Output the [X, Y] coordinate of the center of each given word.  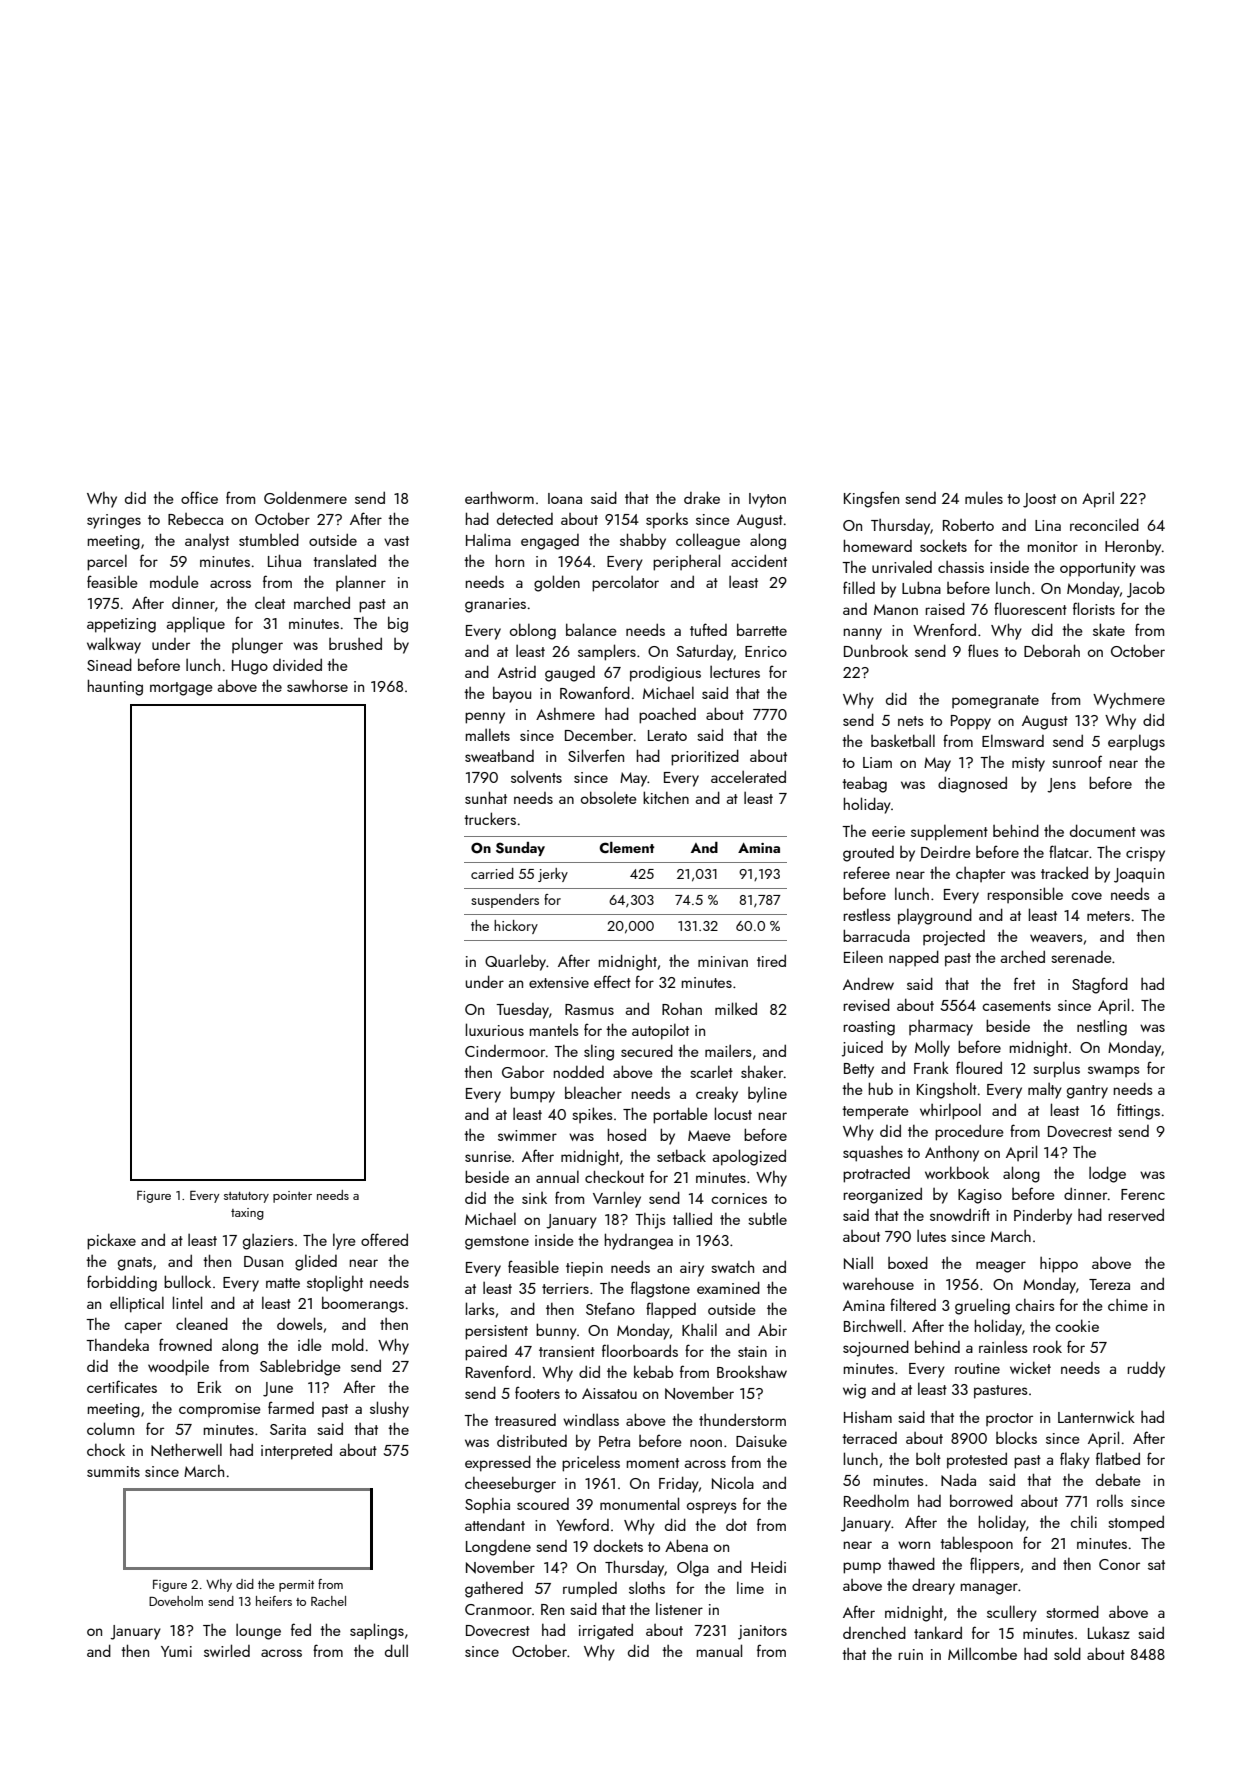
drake [702, 497]
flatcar [1069, 851]
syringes [114, 521]
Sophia [487, 1506]
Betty [859, 1070]
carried [492, 873]
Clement [627, 847]
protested [977, 1460]
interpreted [296, 1451]
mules [984, 497]
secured [647, 1050]
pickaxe [111, 1241]
